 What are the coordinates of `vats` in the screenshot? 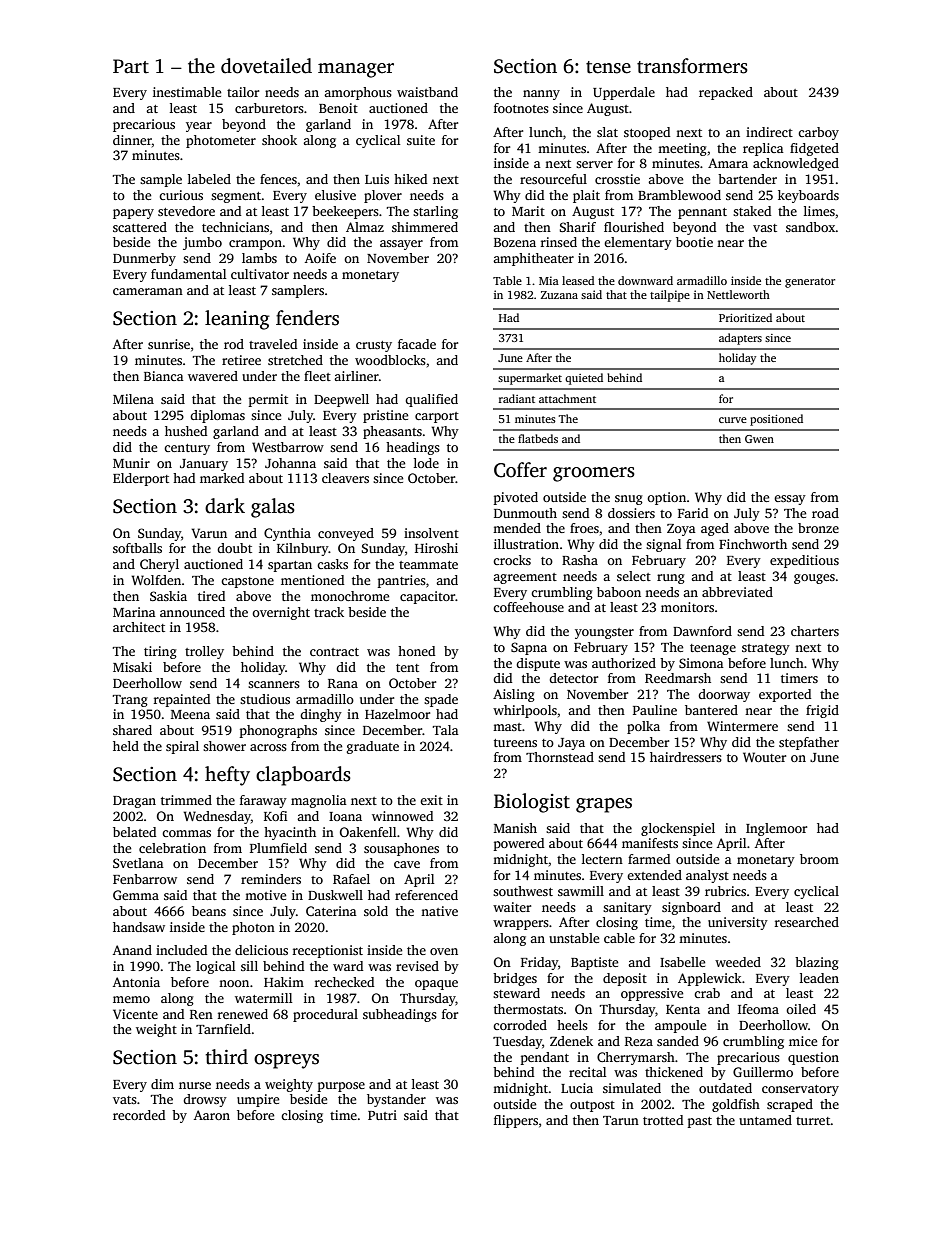 It's located at (125, 1100).
